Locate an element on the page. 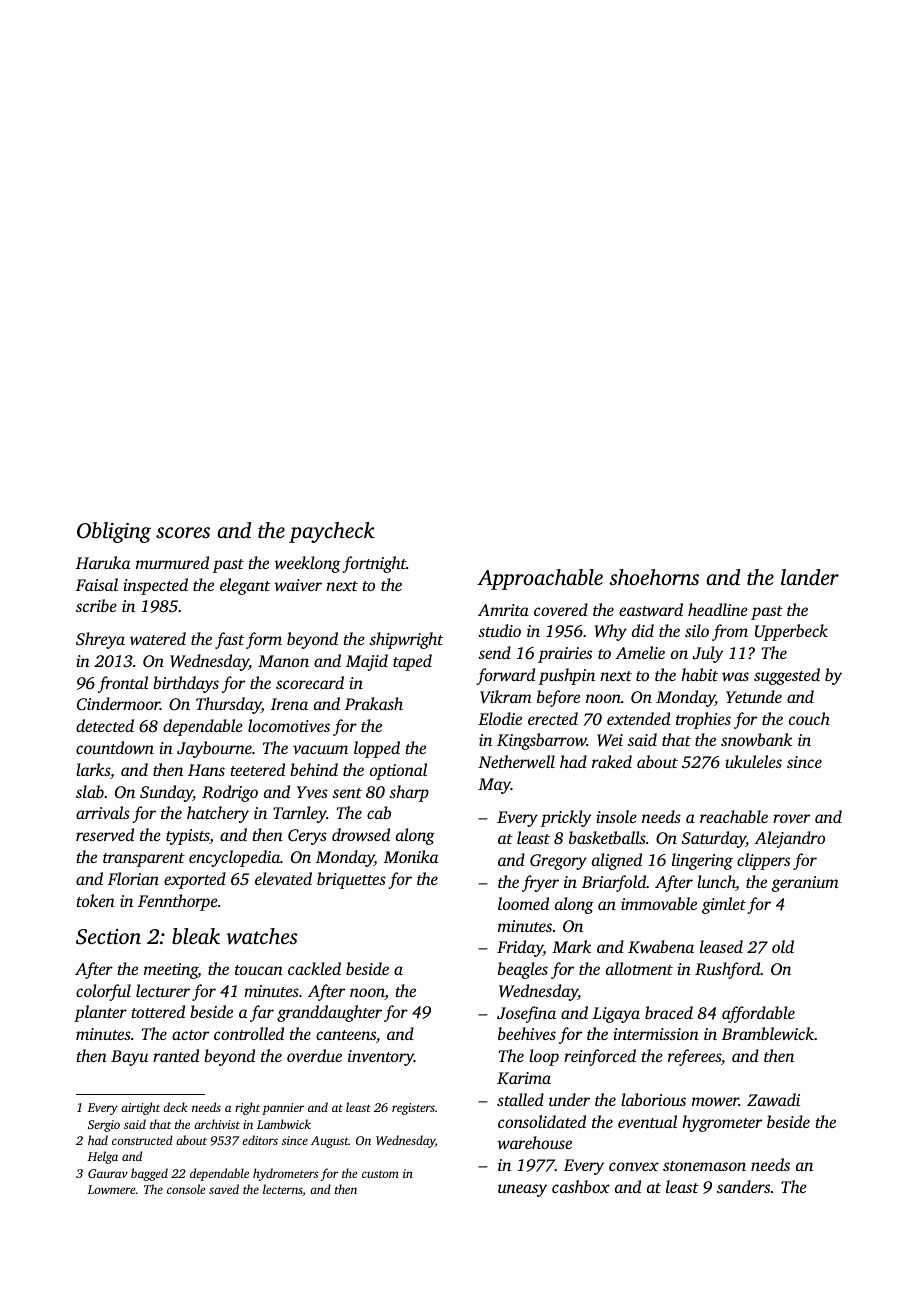 This document has height=1314, width=924. Majid is located at coordinates (367, 662).
